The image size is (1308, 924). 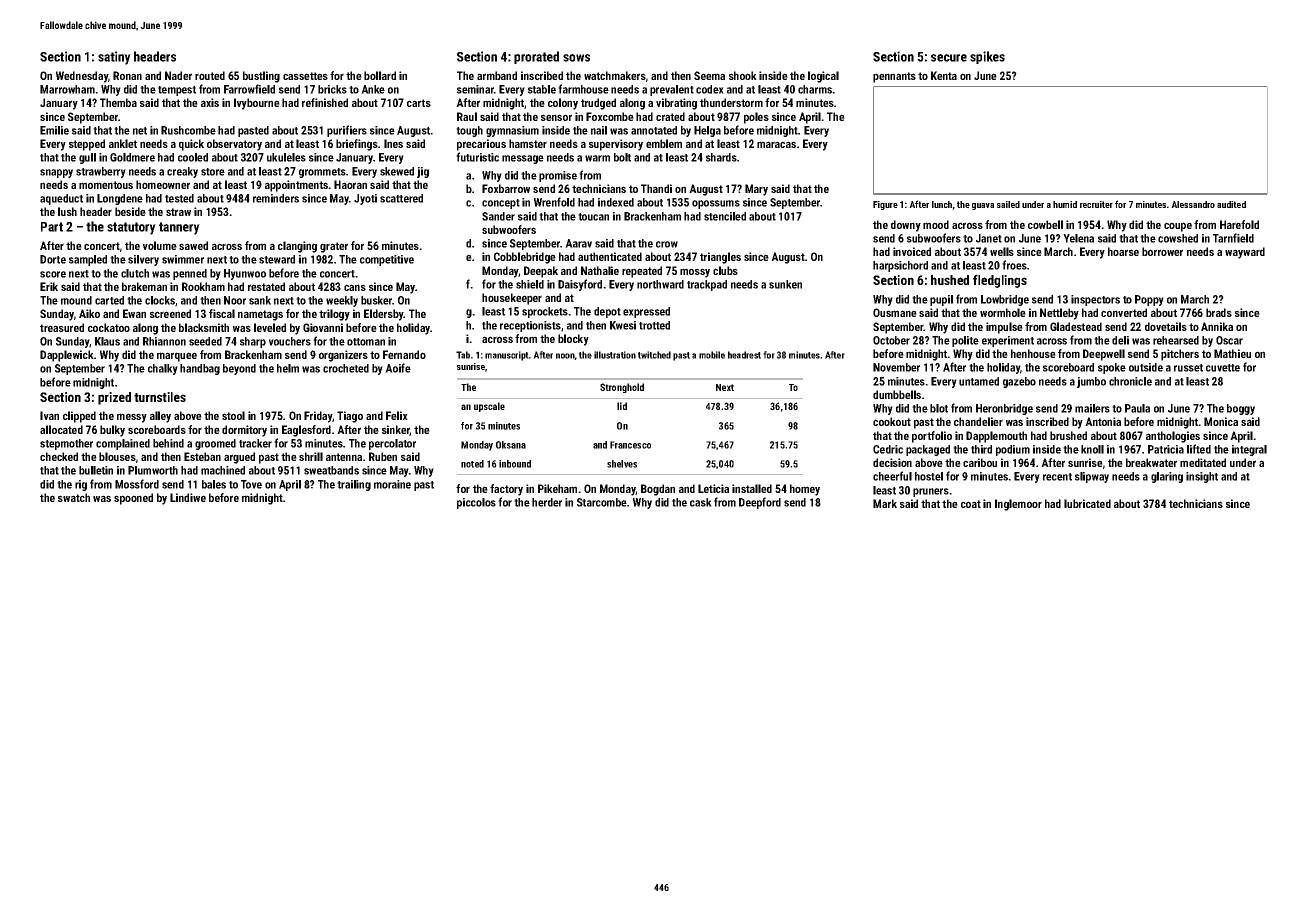 What do you see at coordinates (74, 497) in the screenshot?
I see `swatch` at bounding box center [74, 497].
